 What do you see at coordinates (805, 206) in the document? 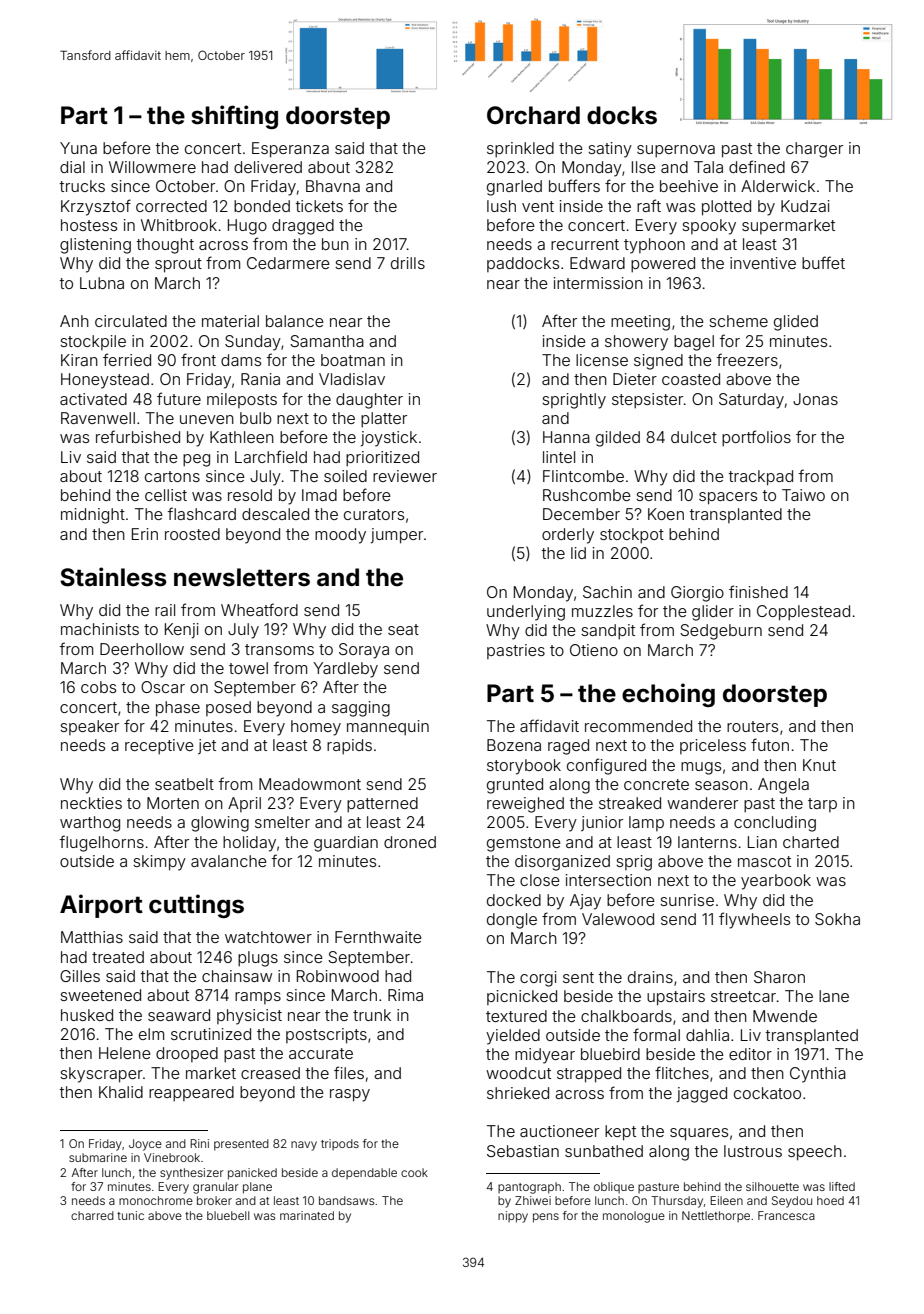
I see `Kudzai` at bounding box center [805, 206].
